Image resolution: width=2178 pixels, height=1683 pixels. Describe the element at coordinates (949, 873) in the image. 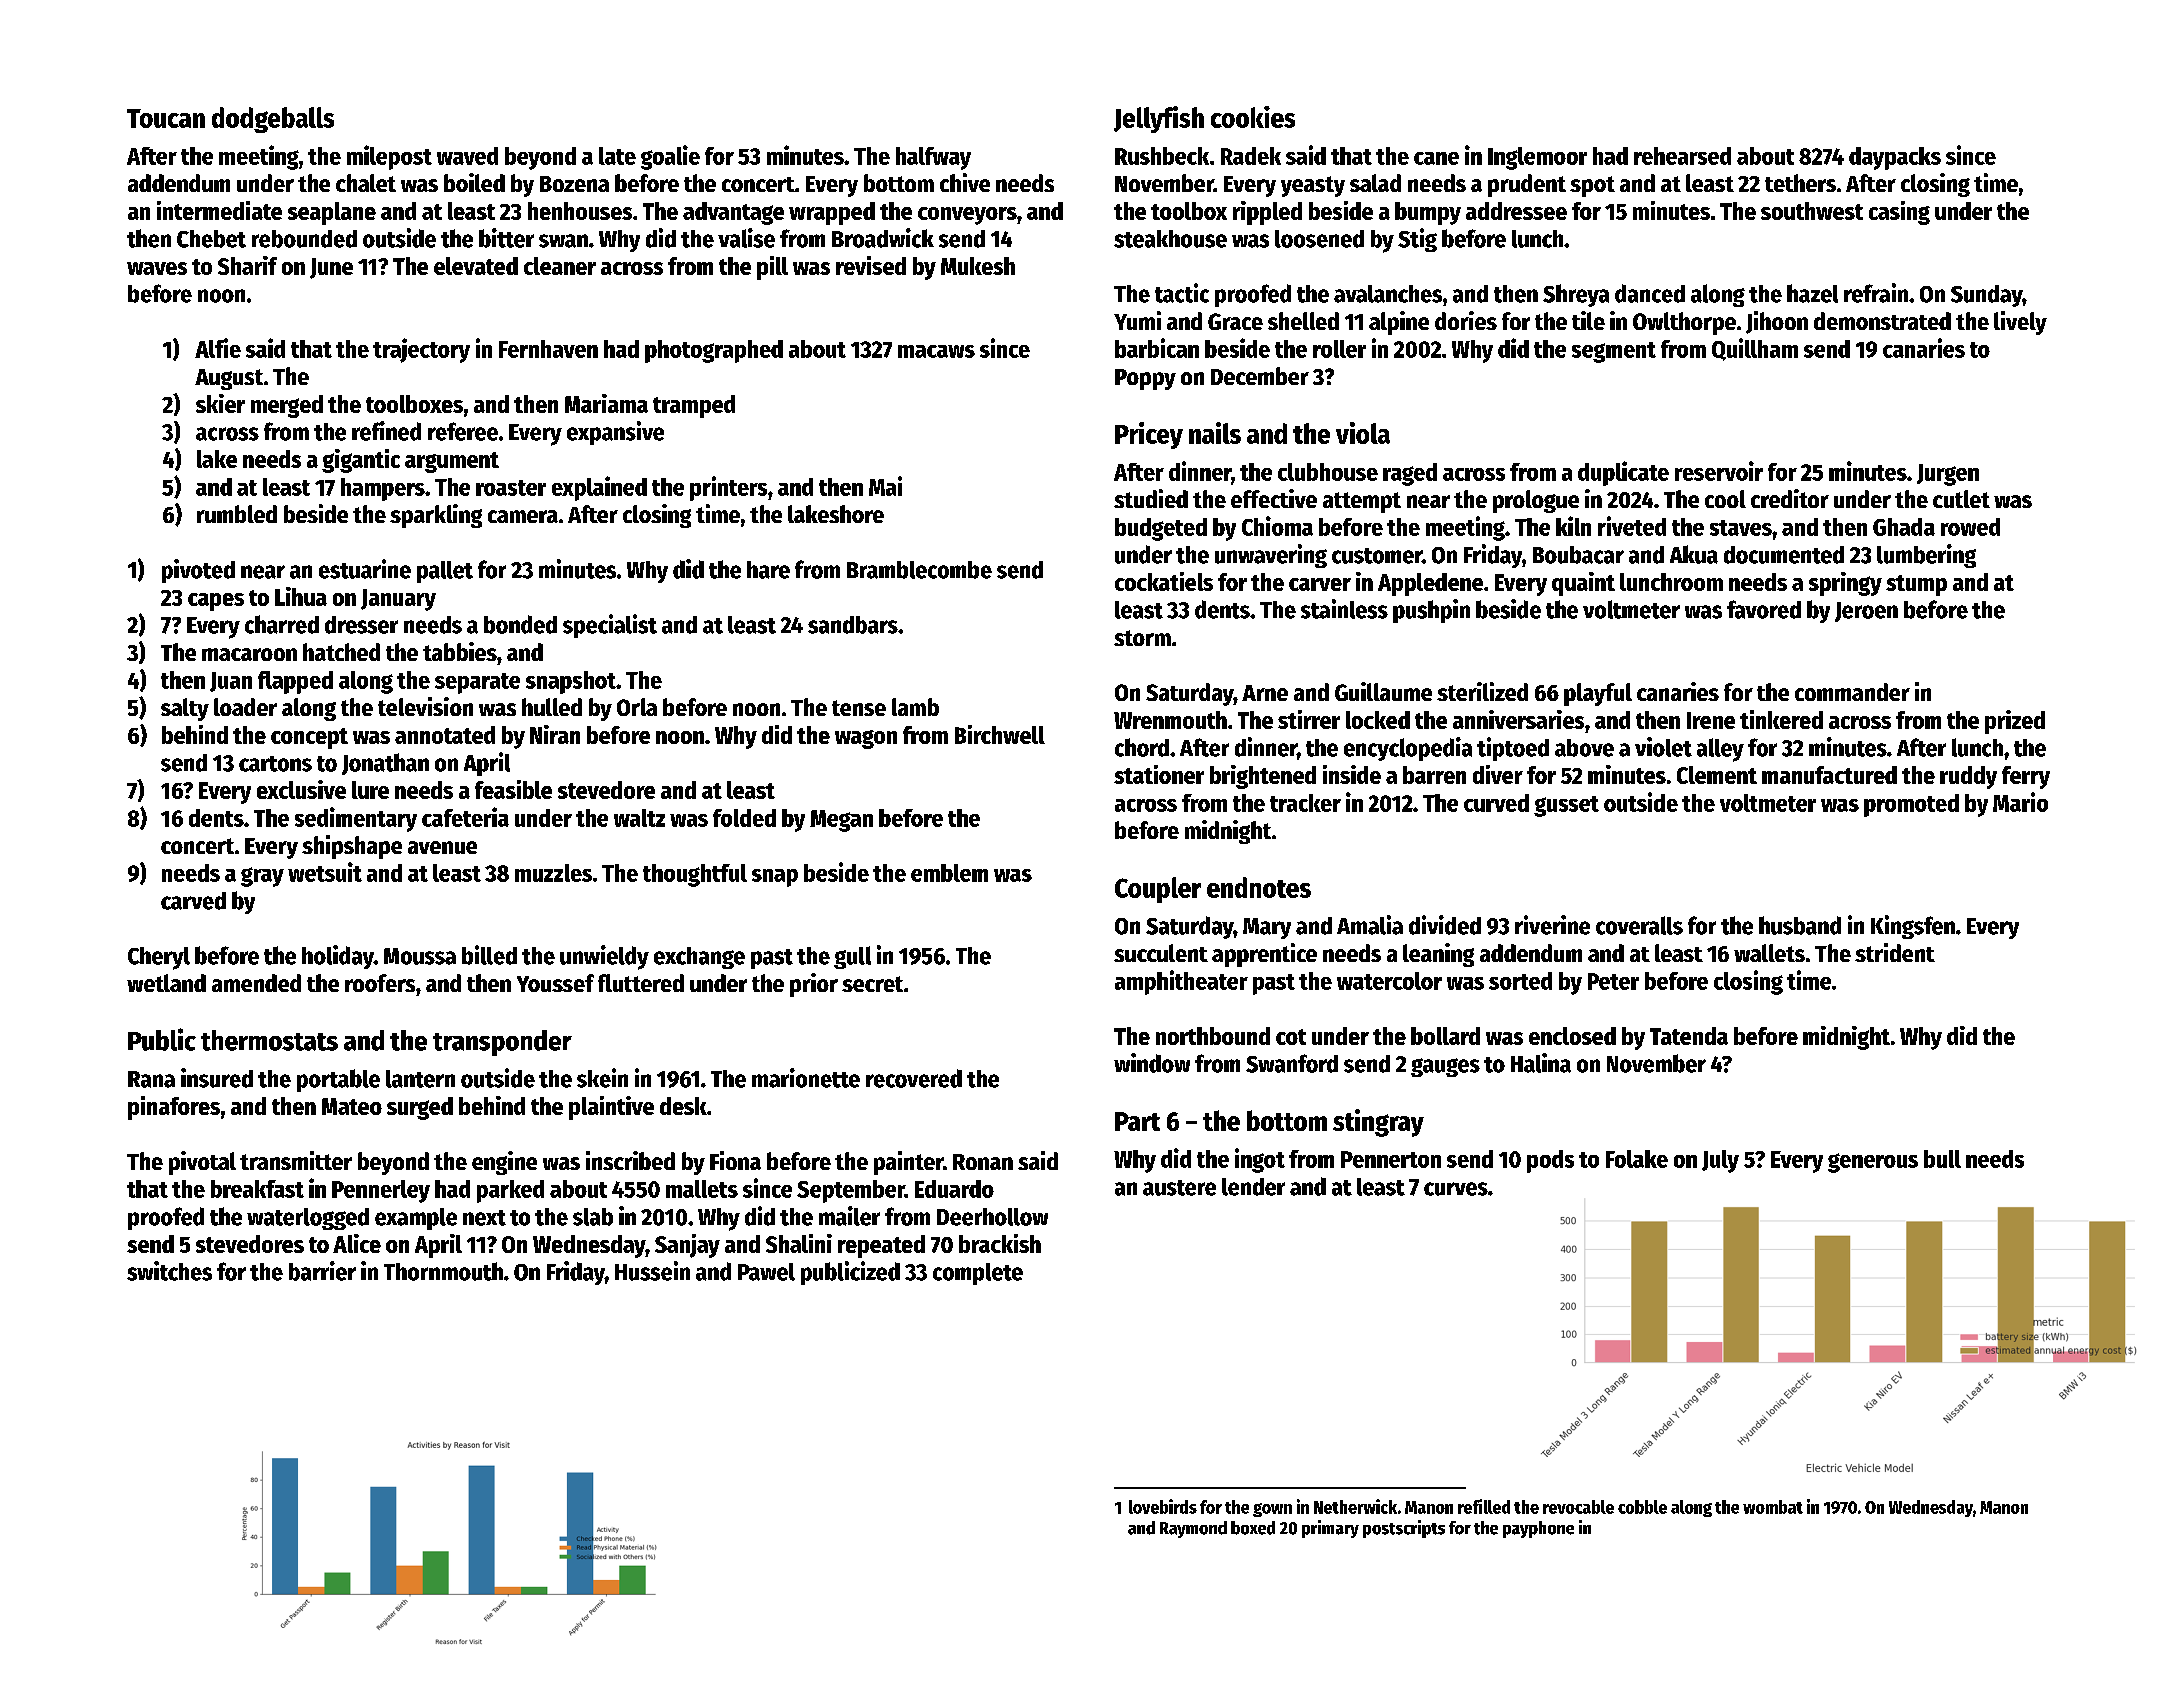

I see `emblem` at that location.
